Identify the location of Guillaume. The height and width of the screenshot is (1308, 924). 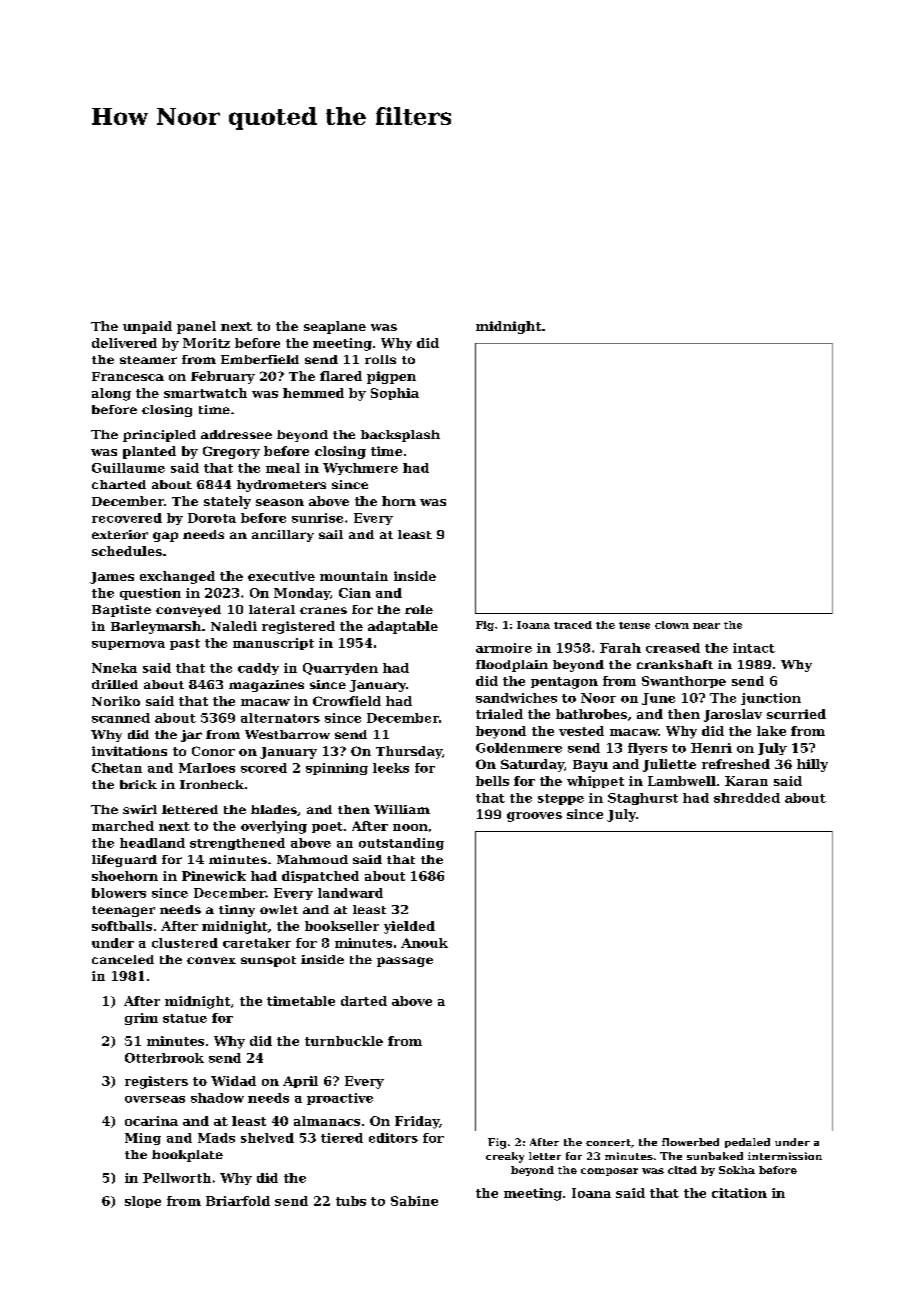
(128, 468).
